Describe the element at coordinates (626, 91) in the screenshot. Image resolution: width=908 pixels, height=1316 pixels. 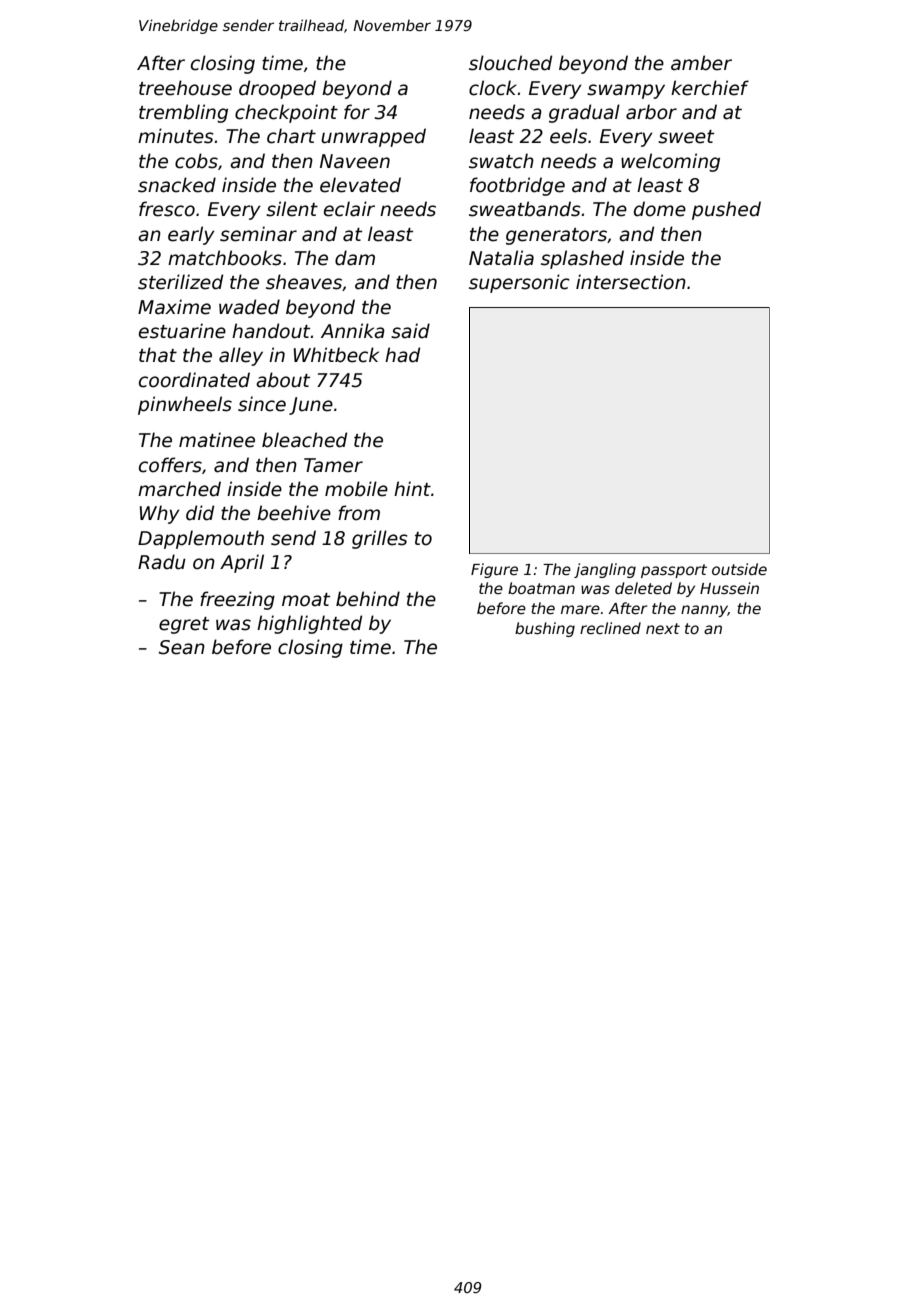
I see `swampy` at that location.
